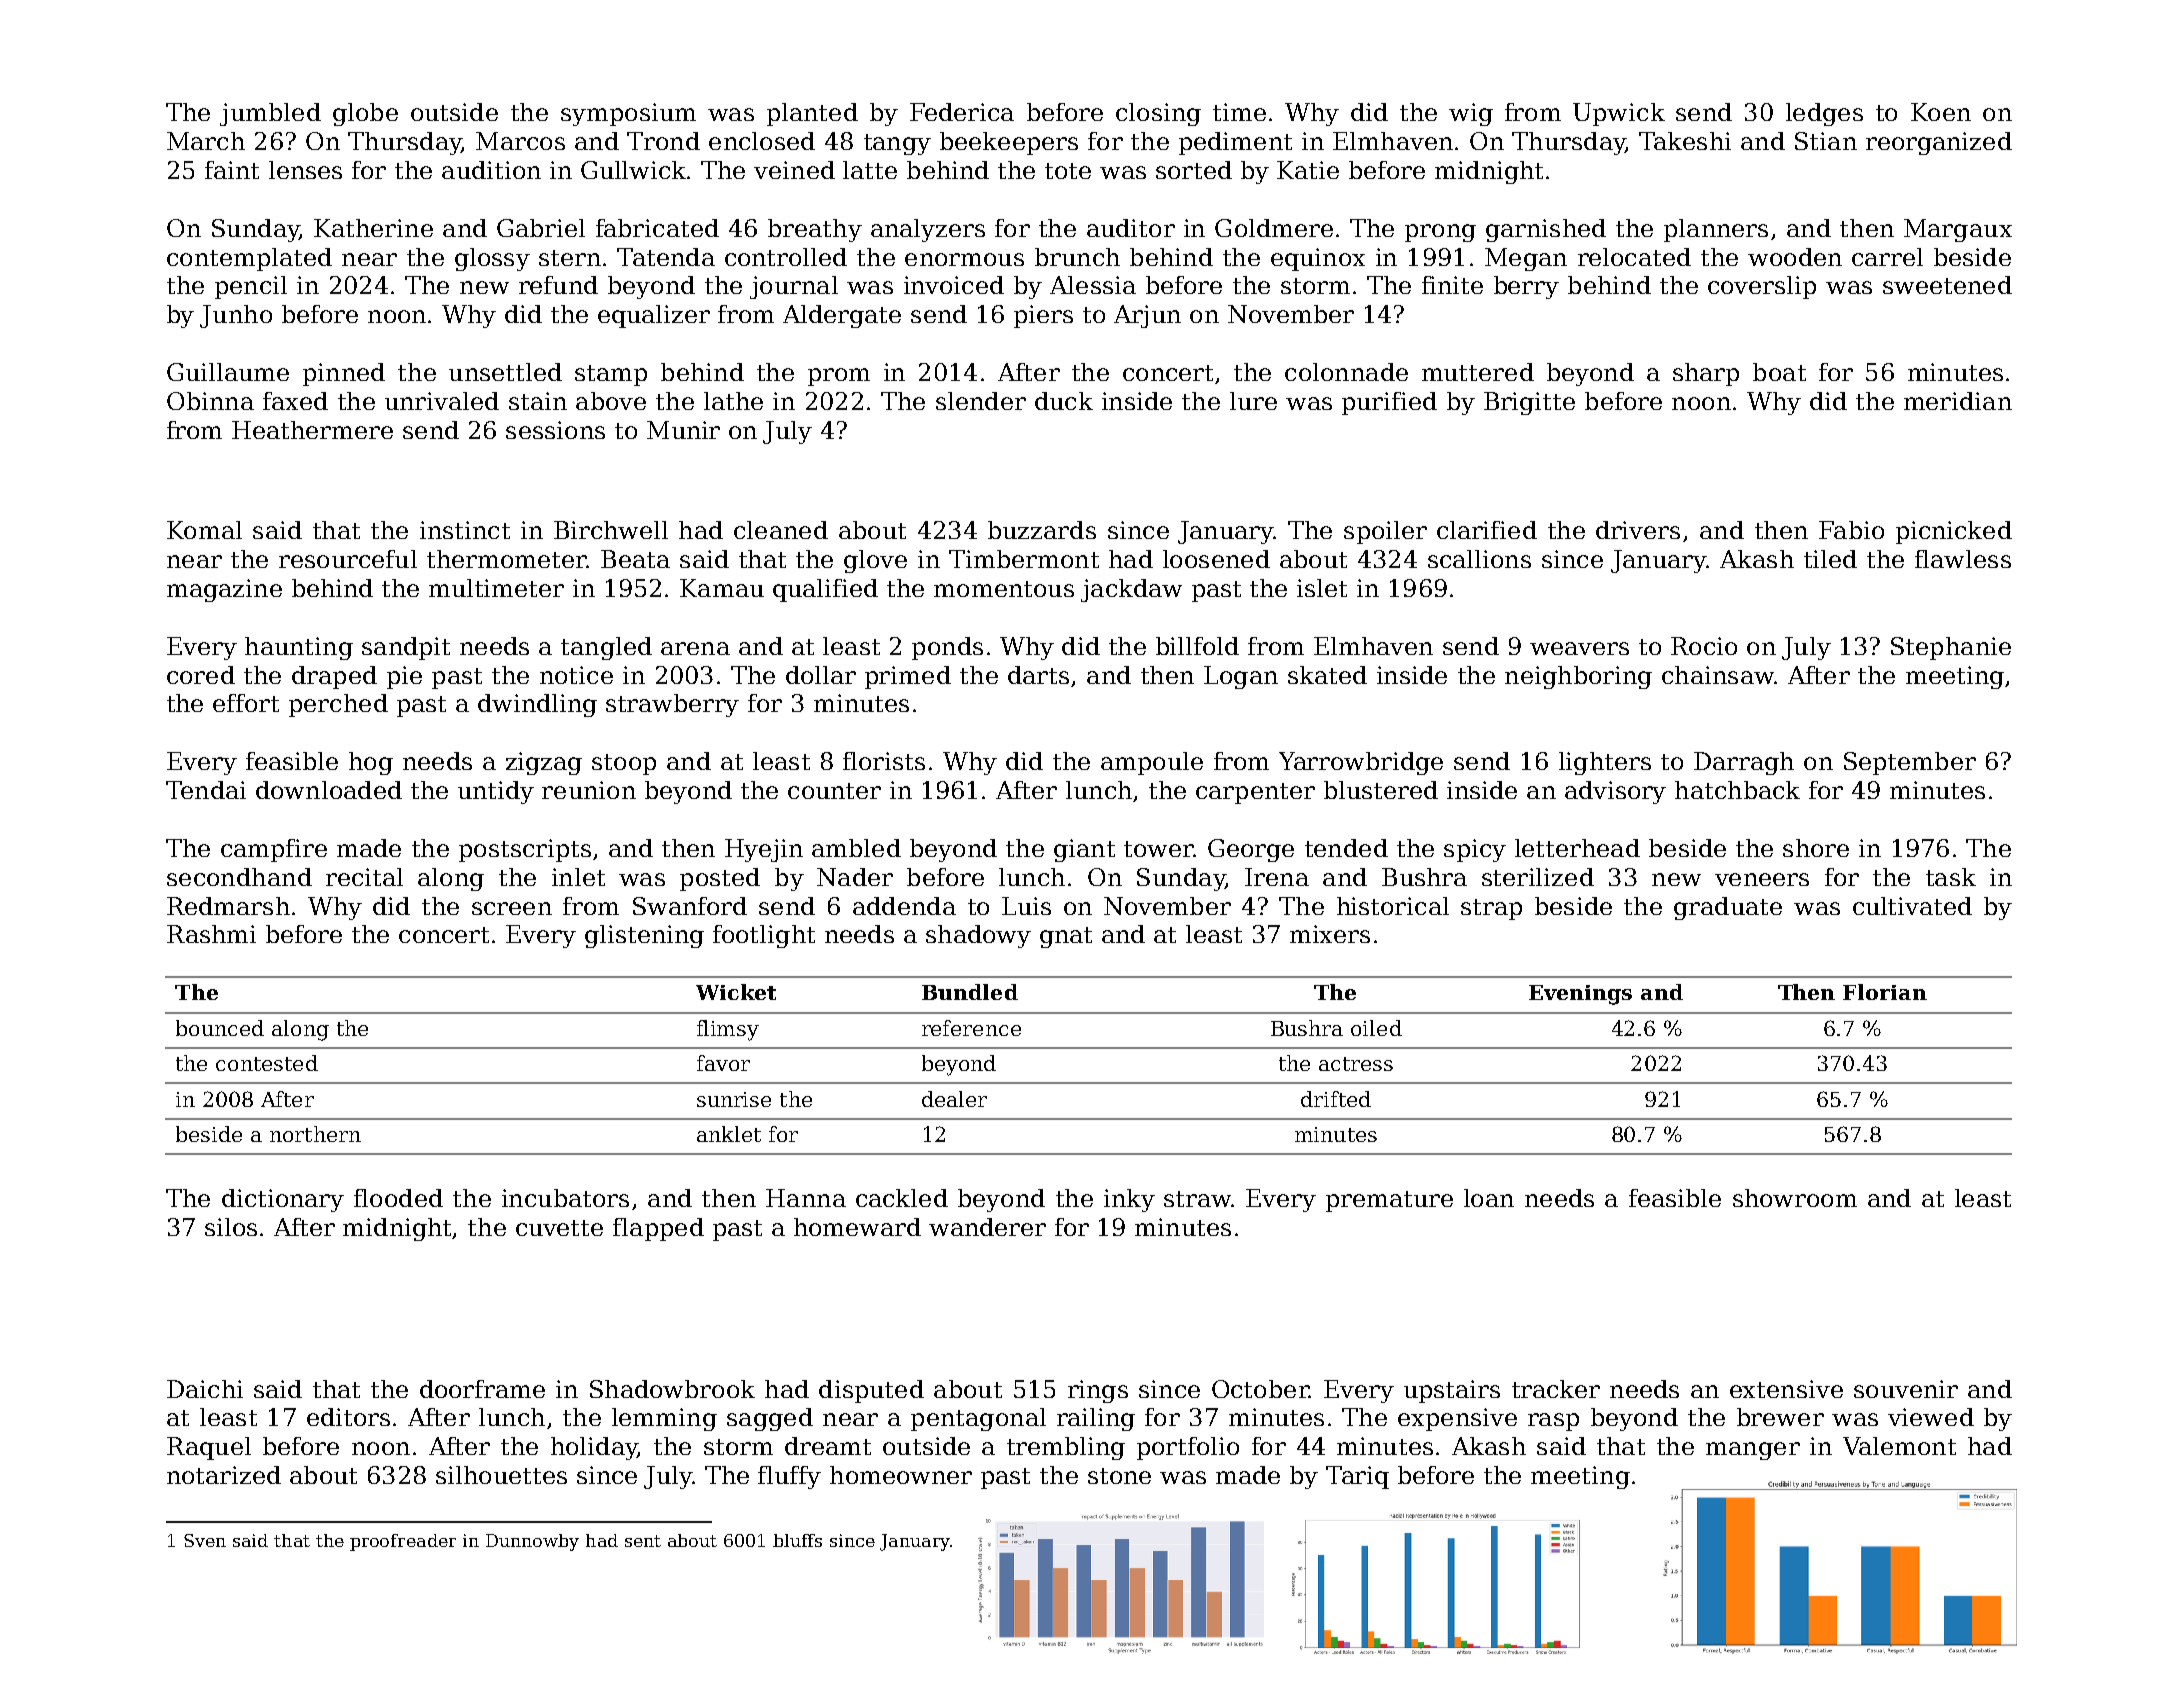 This page has width=2178, height=1683. What do you see at coordinates (1361, 763) in the page?
I see `Yarrowbridge` at bounding box center [1361, 763].
